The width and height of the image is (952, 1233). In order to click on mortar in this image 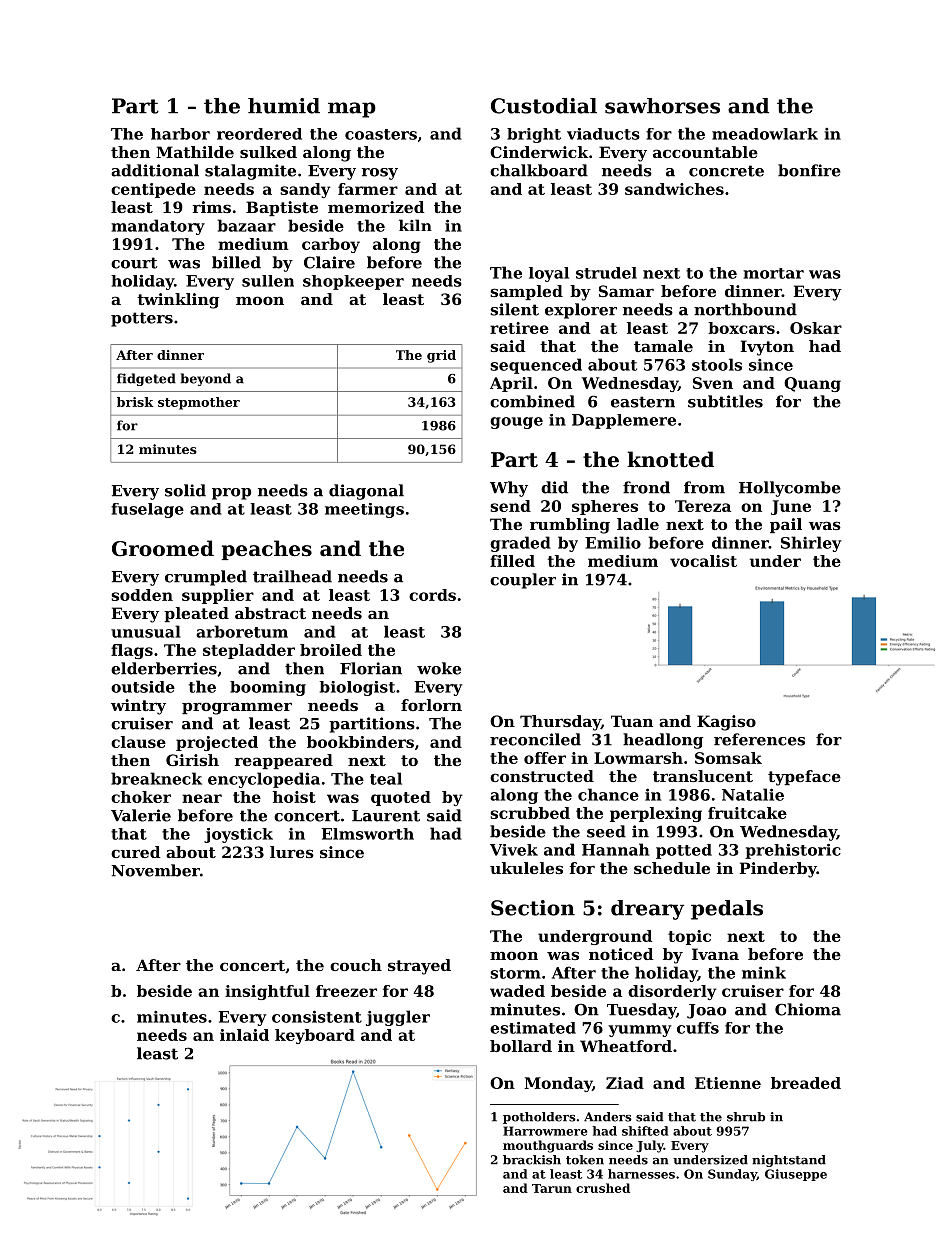, I will do `click(773, 273)`.
